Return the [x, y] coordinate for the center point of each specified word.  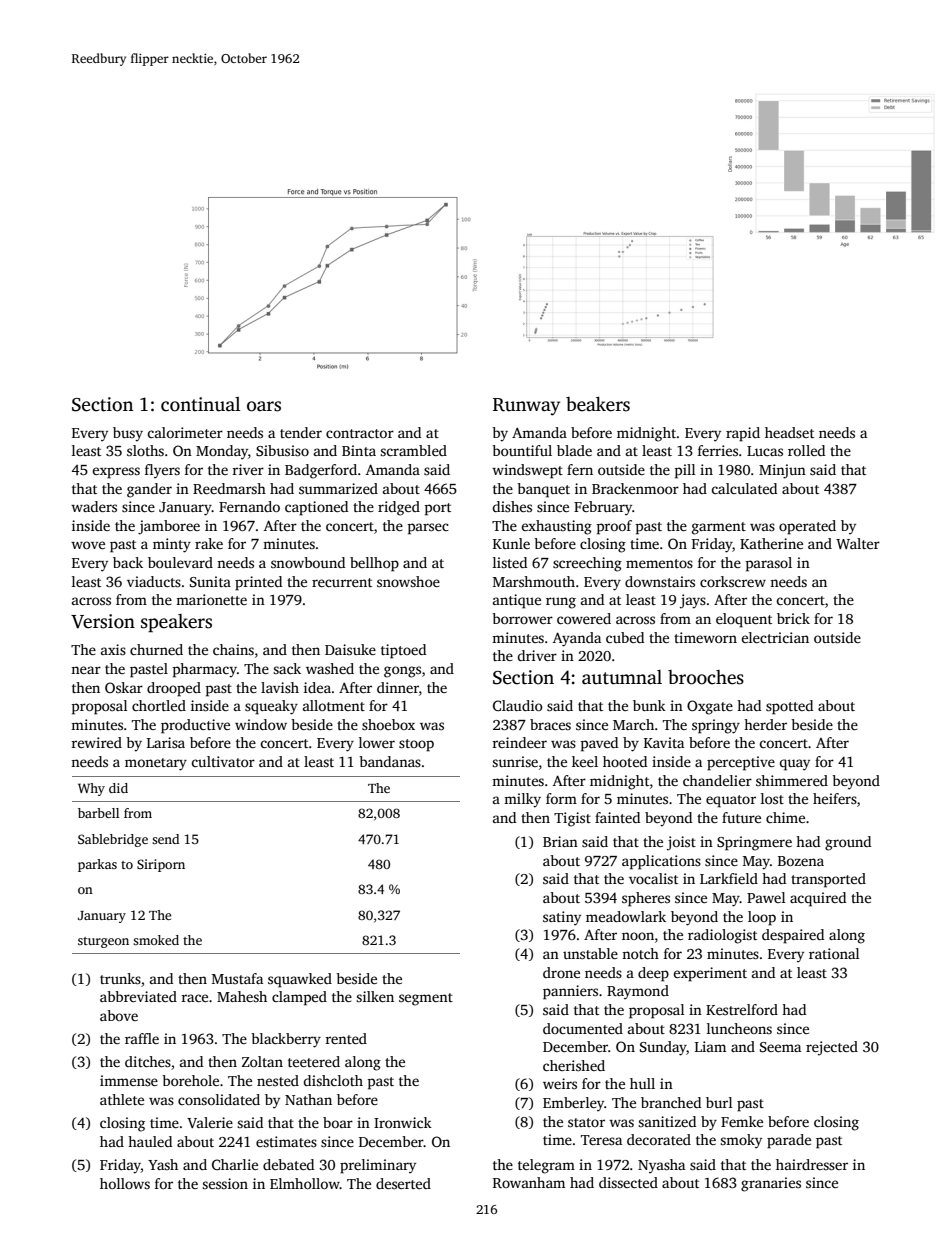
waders [94, 506]
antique [517, 601]
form [561, 798]
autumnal [622, 677]
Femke [742, 1121]
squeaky [271, 707]
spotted [789, 707]
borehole [190, 1080]
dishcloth [333, 1080]
